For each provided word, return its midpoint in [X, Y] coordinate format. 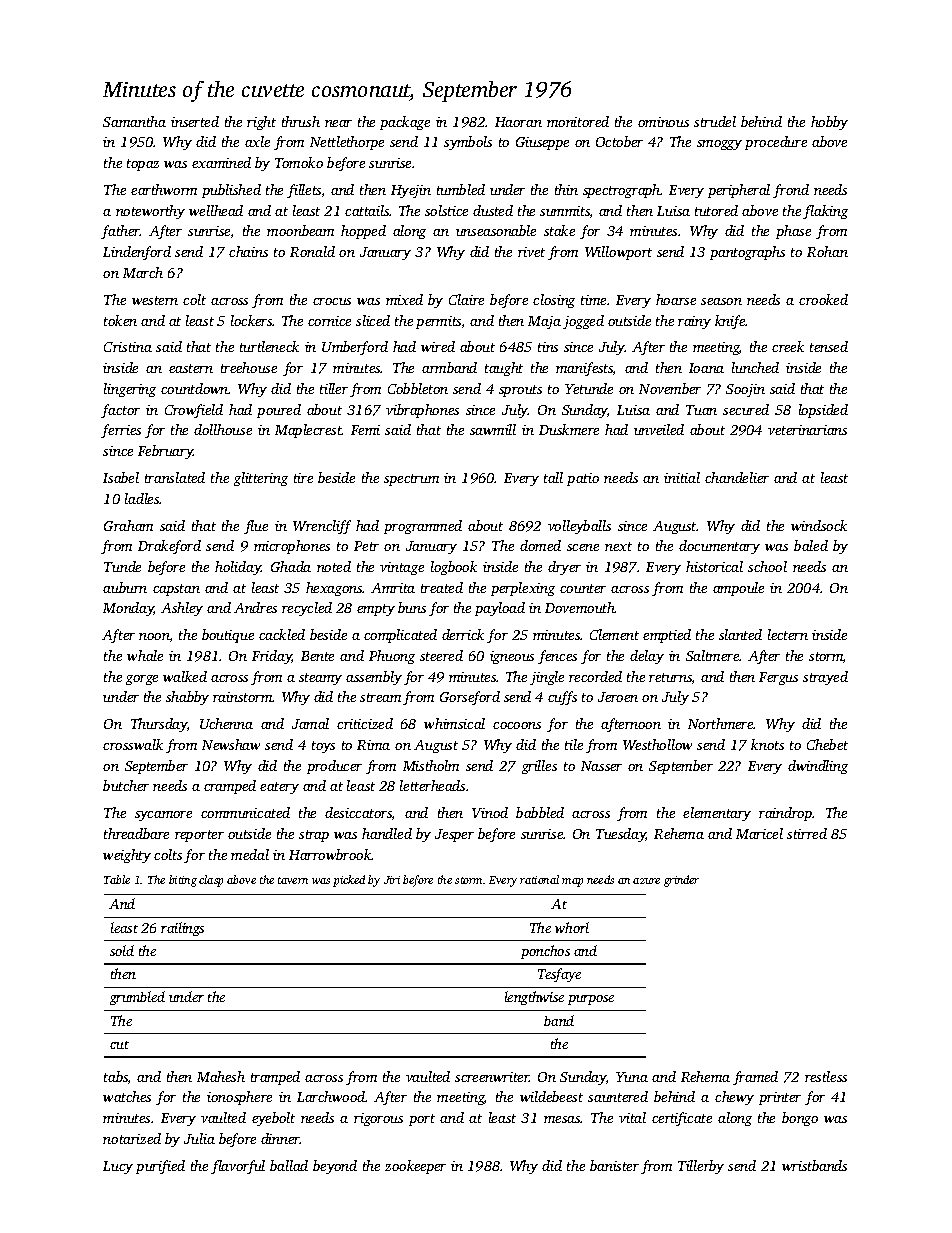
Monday [128, 609]
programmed [423, 527]
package [405, 123]
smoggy [719, 145]
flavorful [238, 1167]
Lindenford [137, 253]
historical [714, 566]
